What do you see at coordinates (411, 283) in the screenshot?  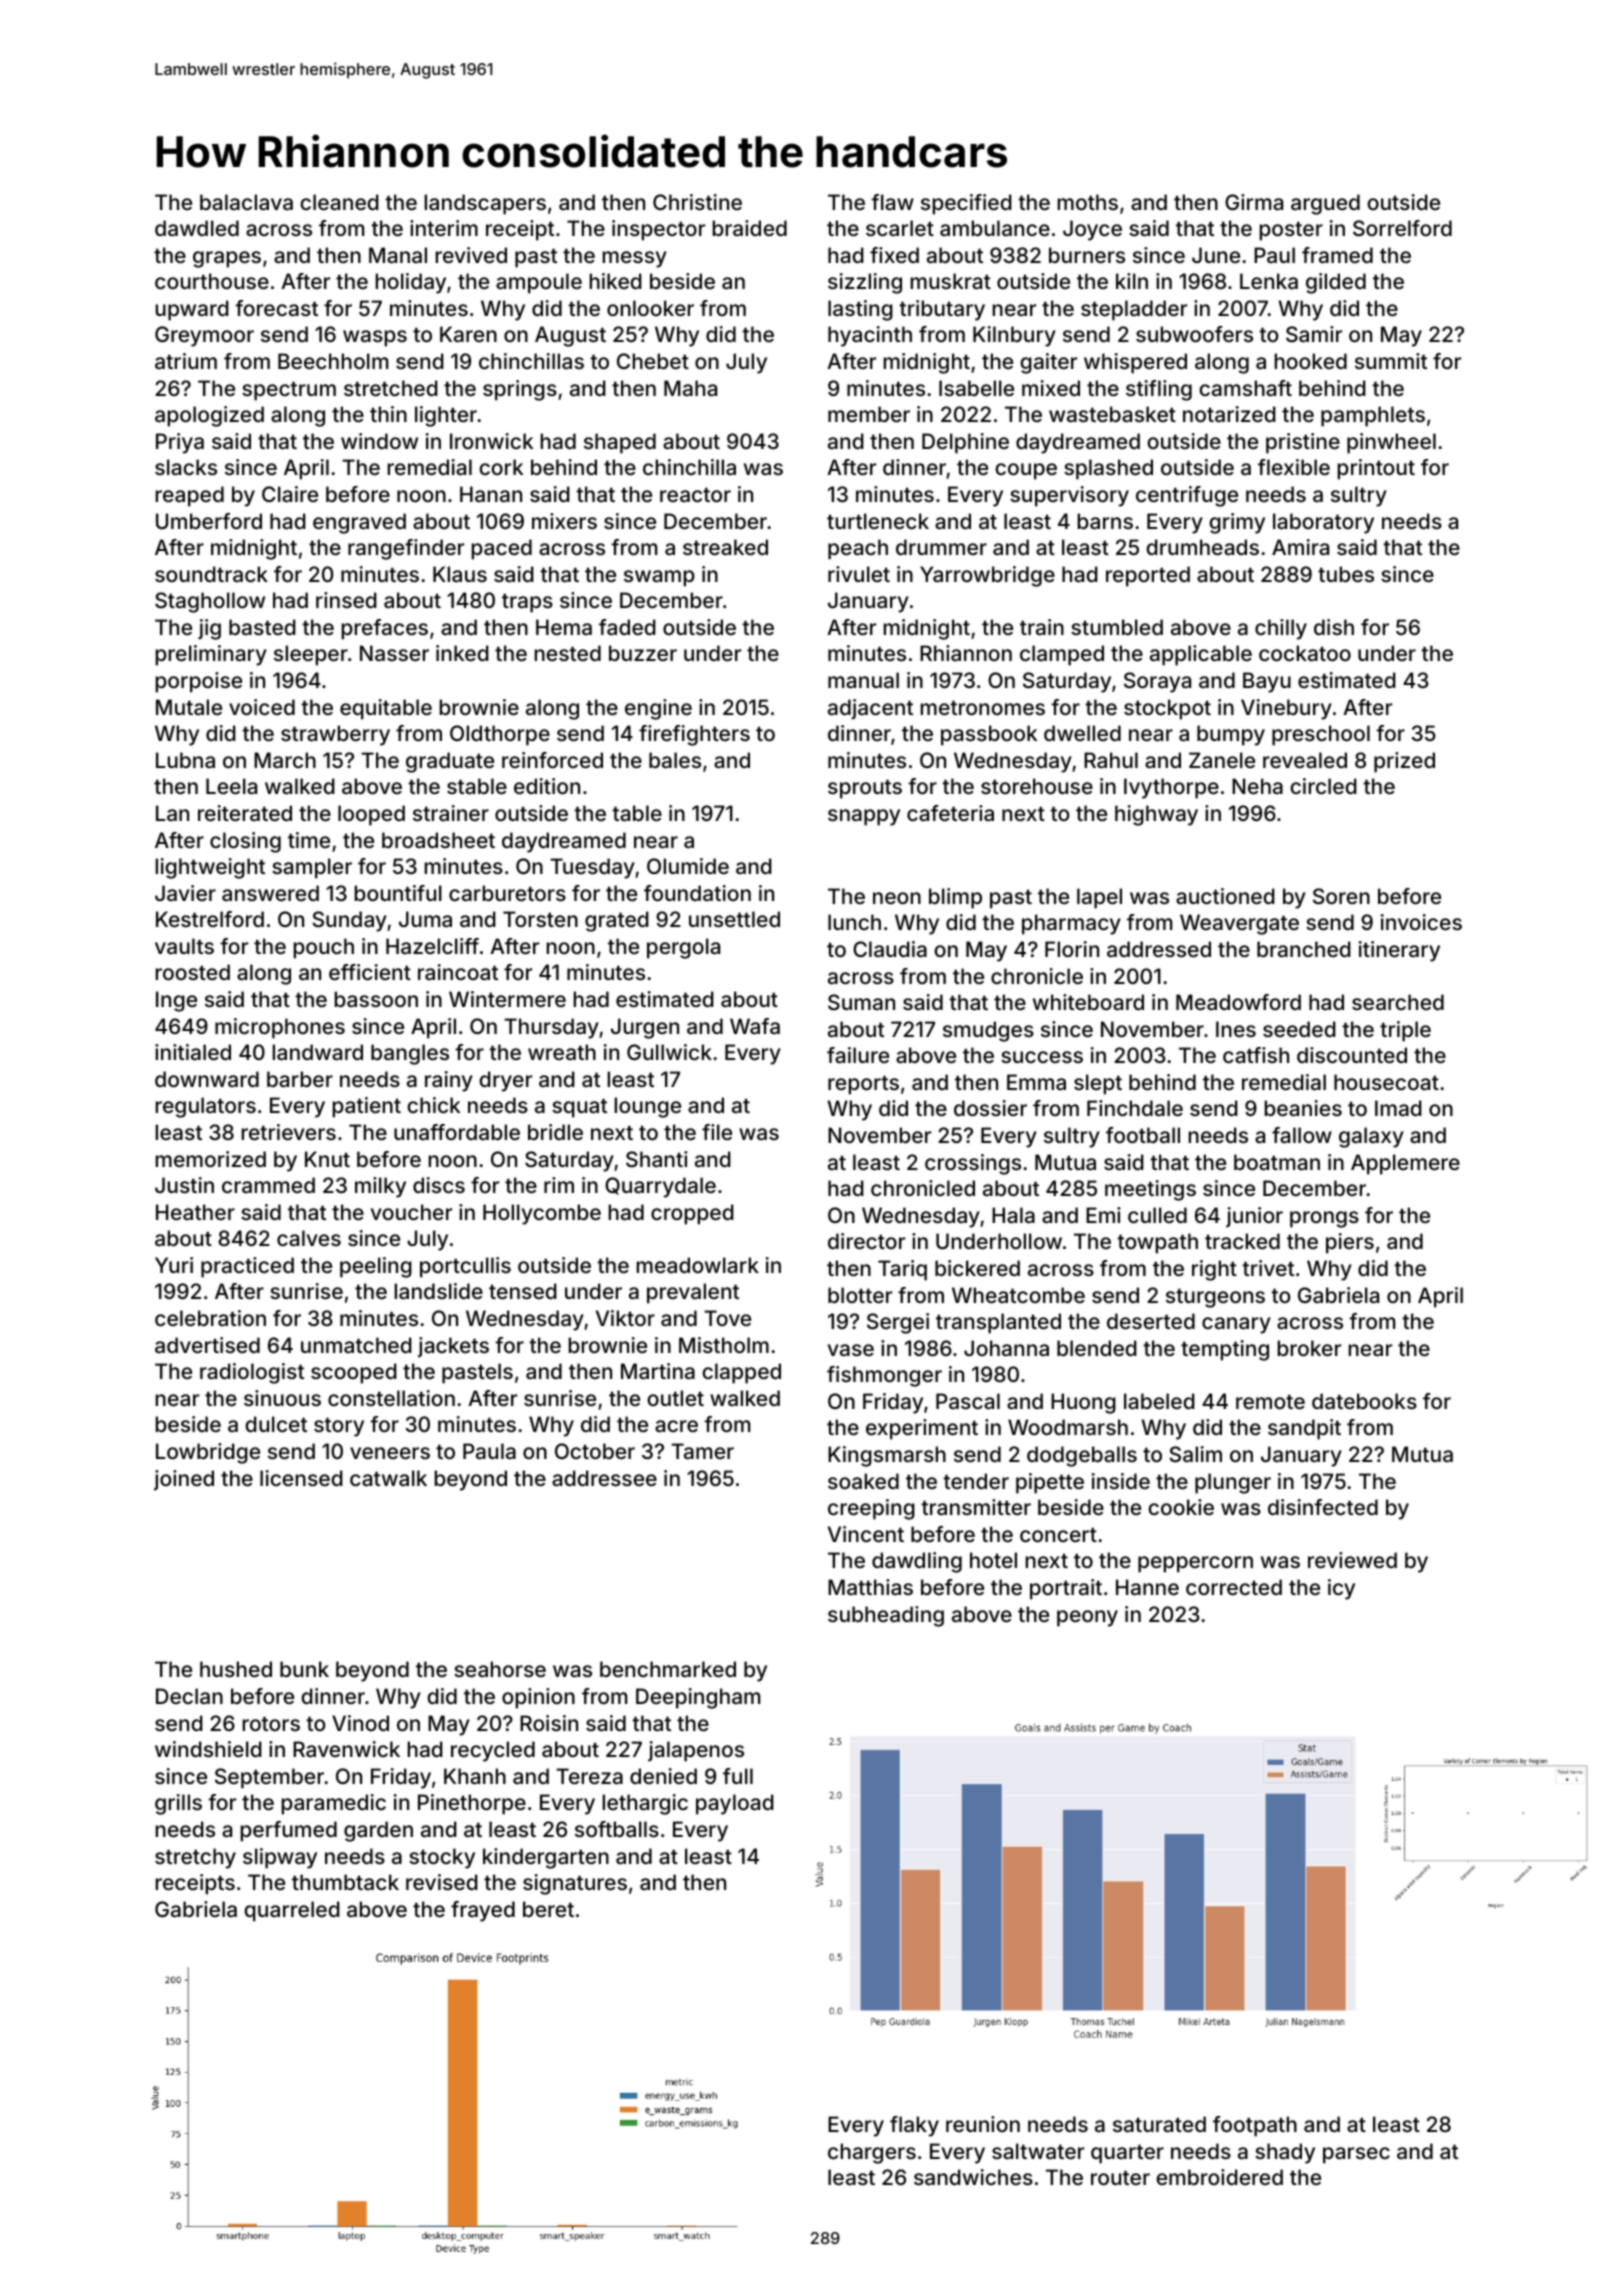 I see `holiday` at bounding box center [411, 283].
